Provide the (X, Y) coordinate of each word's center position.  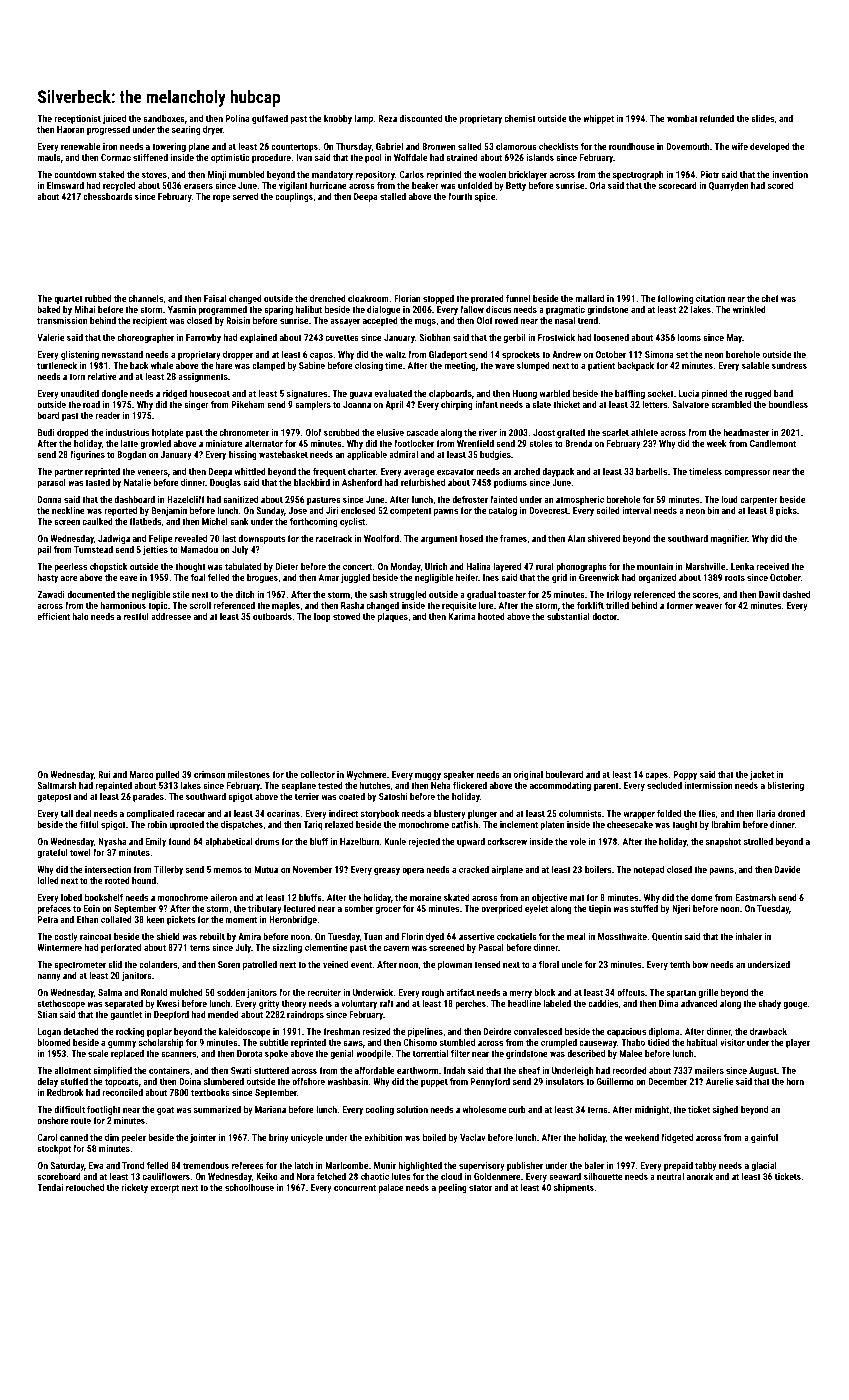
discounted (421, 118)
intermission (709, 785)
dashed (796, 594)
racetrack (334, 538)
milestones (249, 774)
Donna (50, 499)
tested (330, 785)
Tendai (50, 1187)
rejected (424, 842)
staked (112, 174)
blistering (785, 786)
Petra (48, 919)
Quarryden (729, 186)
